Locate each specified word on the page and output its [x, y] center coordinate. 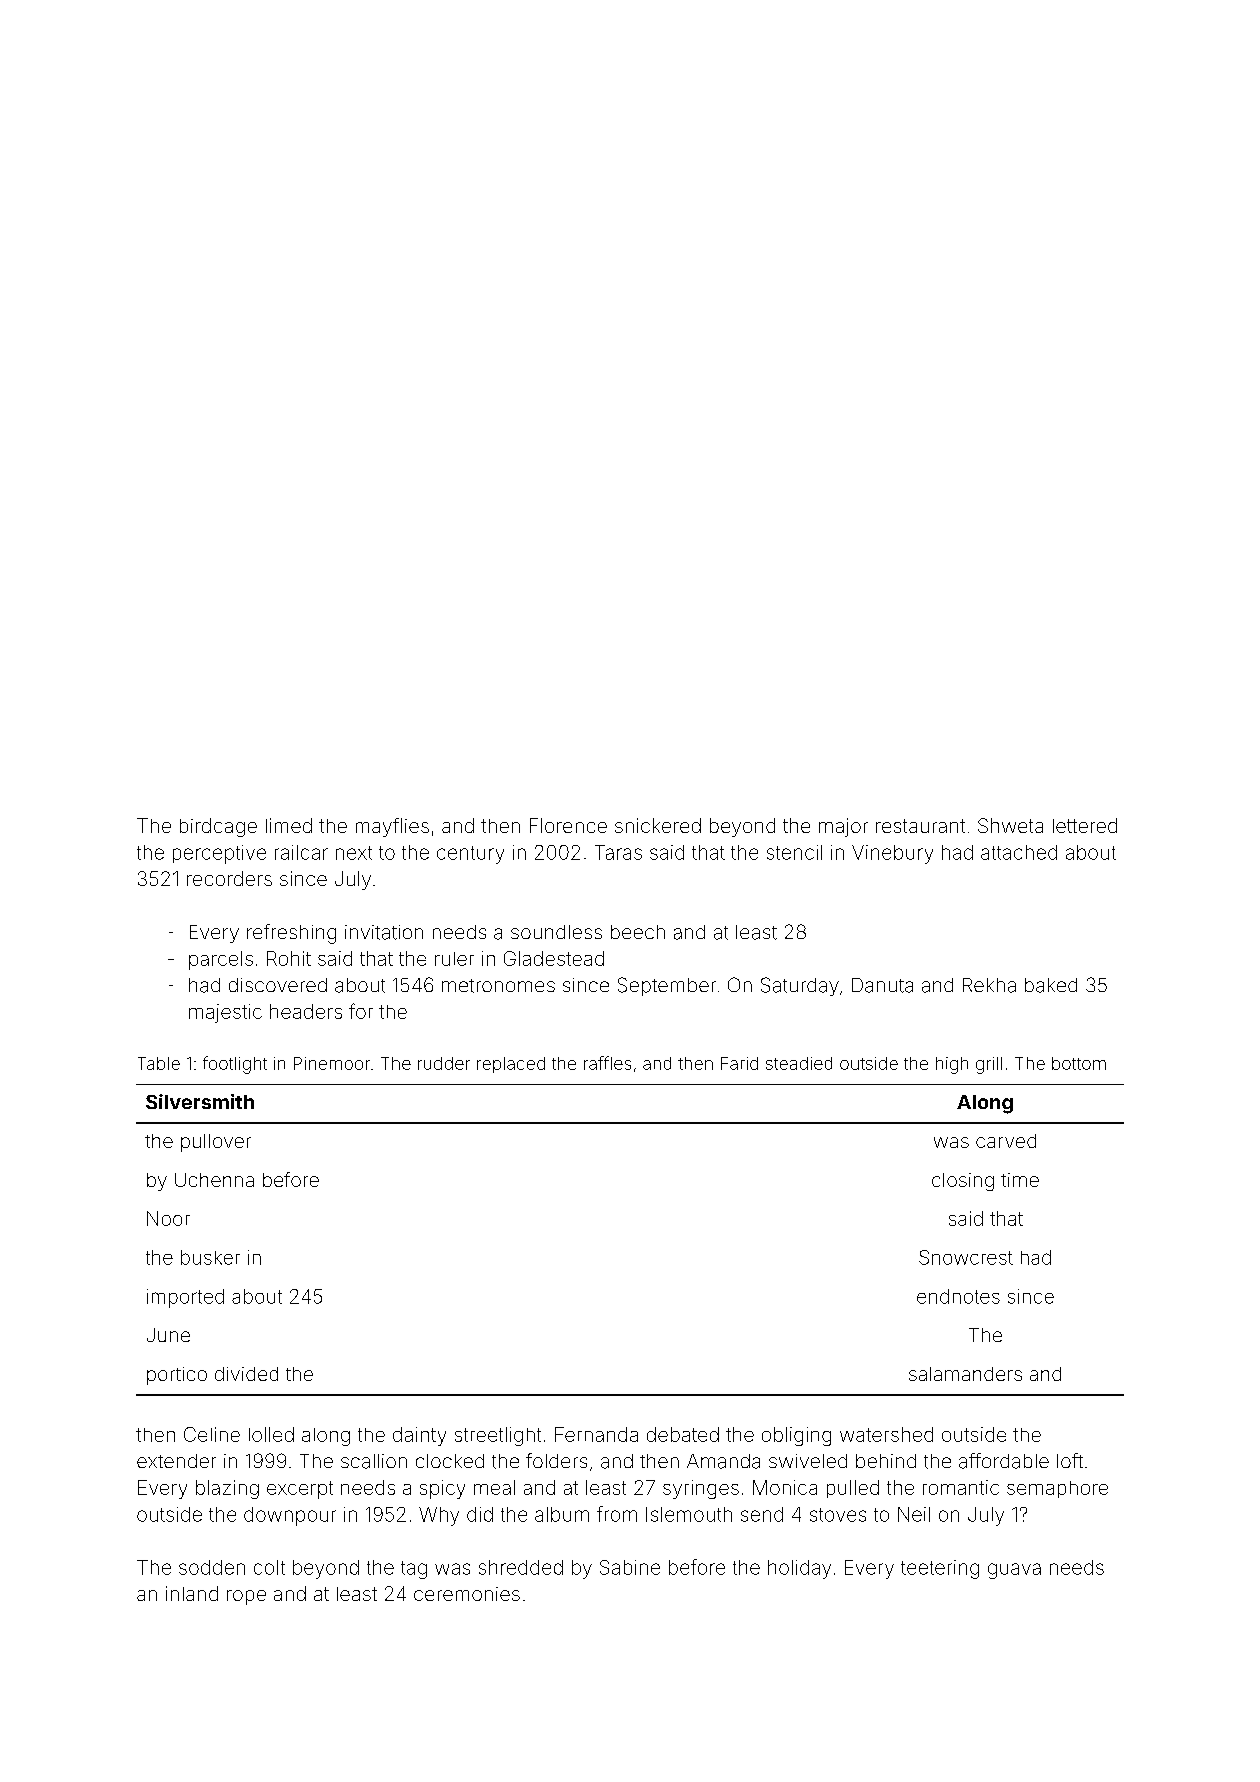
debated [683, 1434]
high [952, 1065]
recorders [229, 878]
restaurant [920, 826]
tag [414, 1570]
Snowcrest [966, 1257]
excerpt [300, 1490]
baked [1051, 985]
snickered [658, 825]
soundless [556, 932]
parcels [221, 960]
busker [210, 1257]
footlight [235, 1065]
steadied [799, 1063]
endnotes [958, 1296]
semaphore [1057, 1489]
